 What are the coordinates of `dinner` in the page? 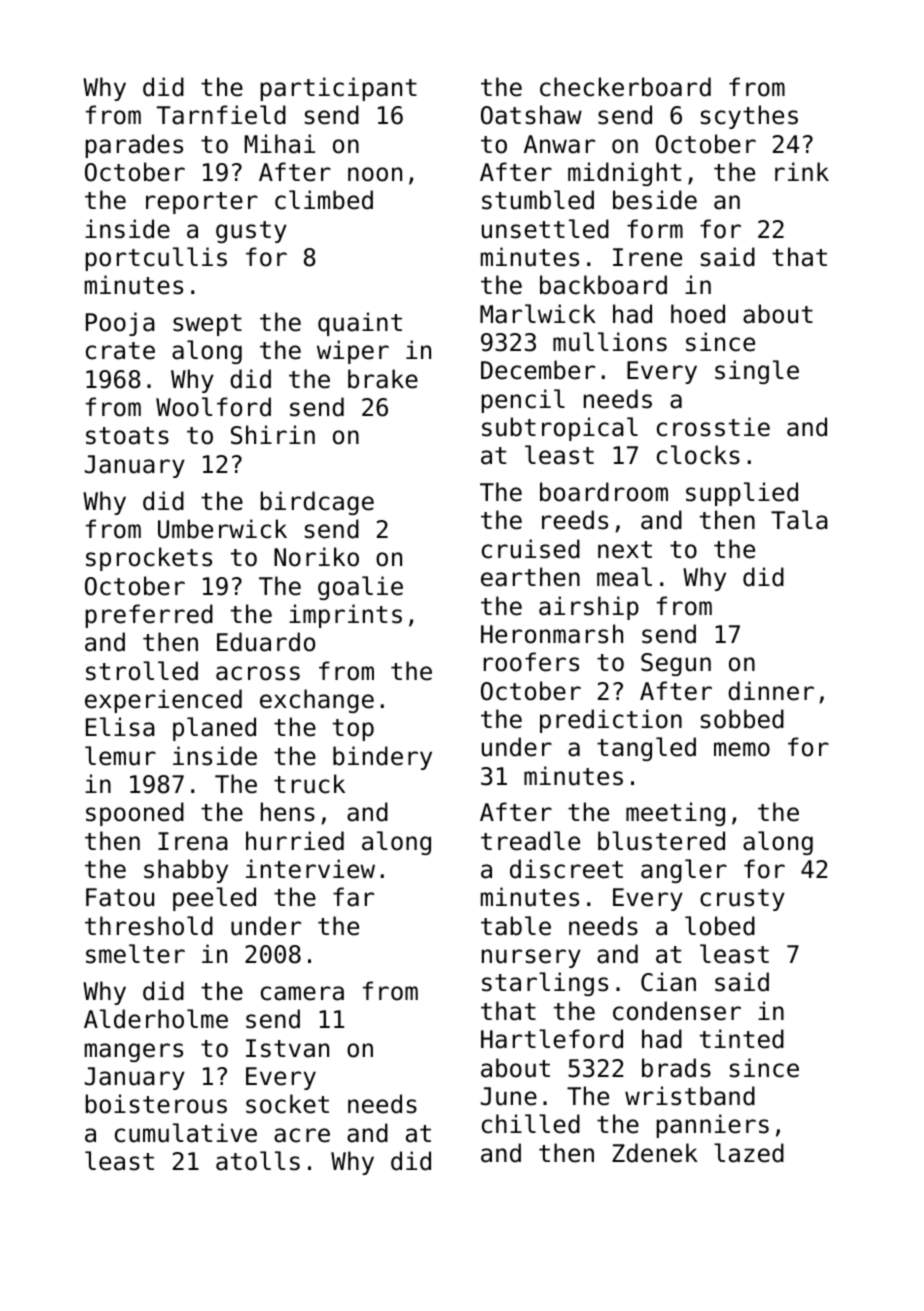 It's located at (771, 691).
